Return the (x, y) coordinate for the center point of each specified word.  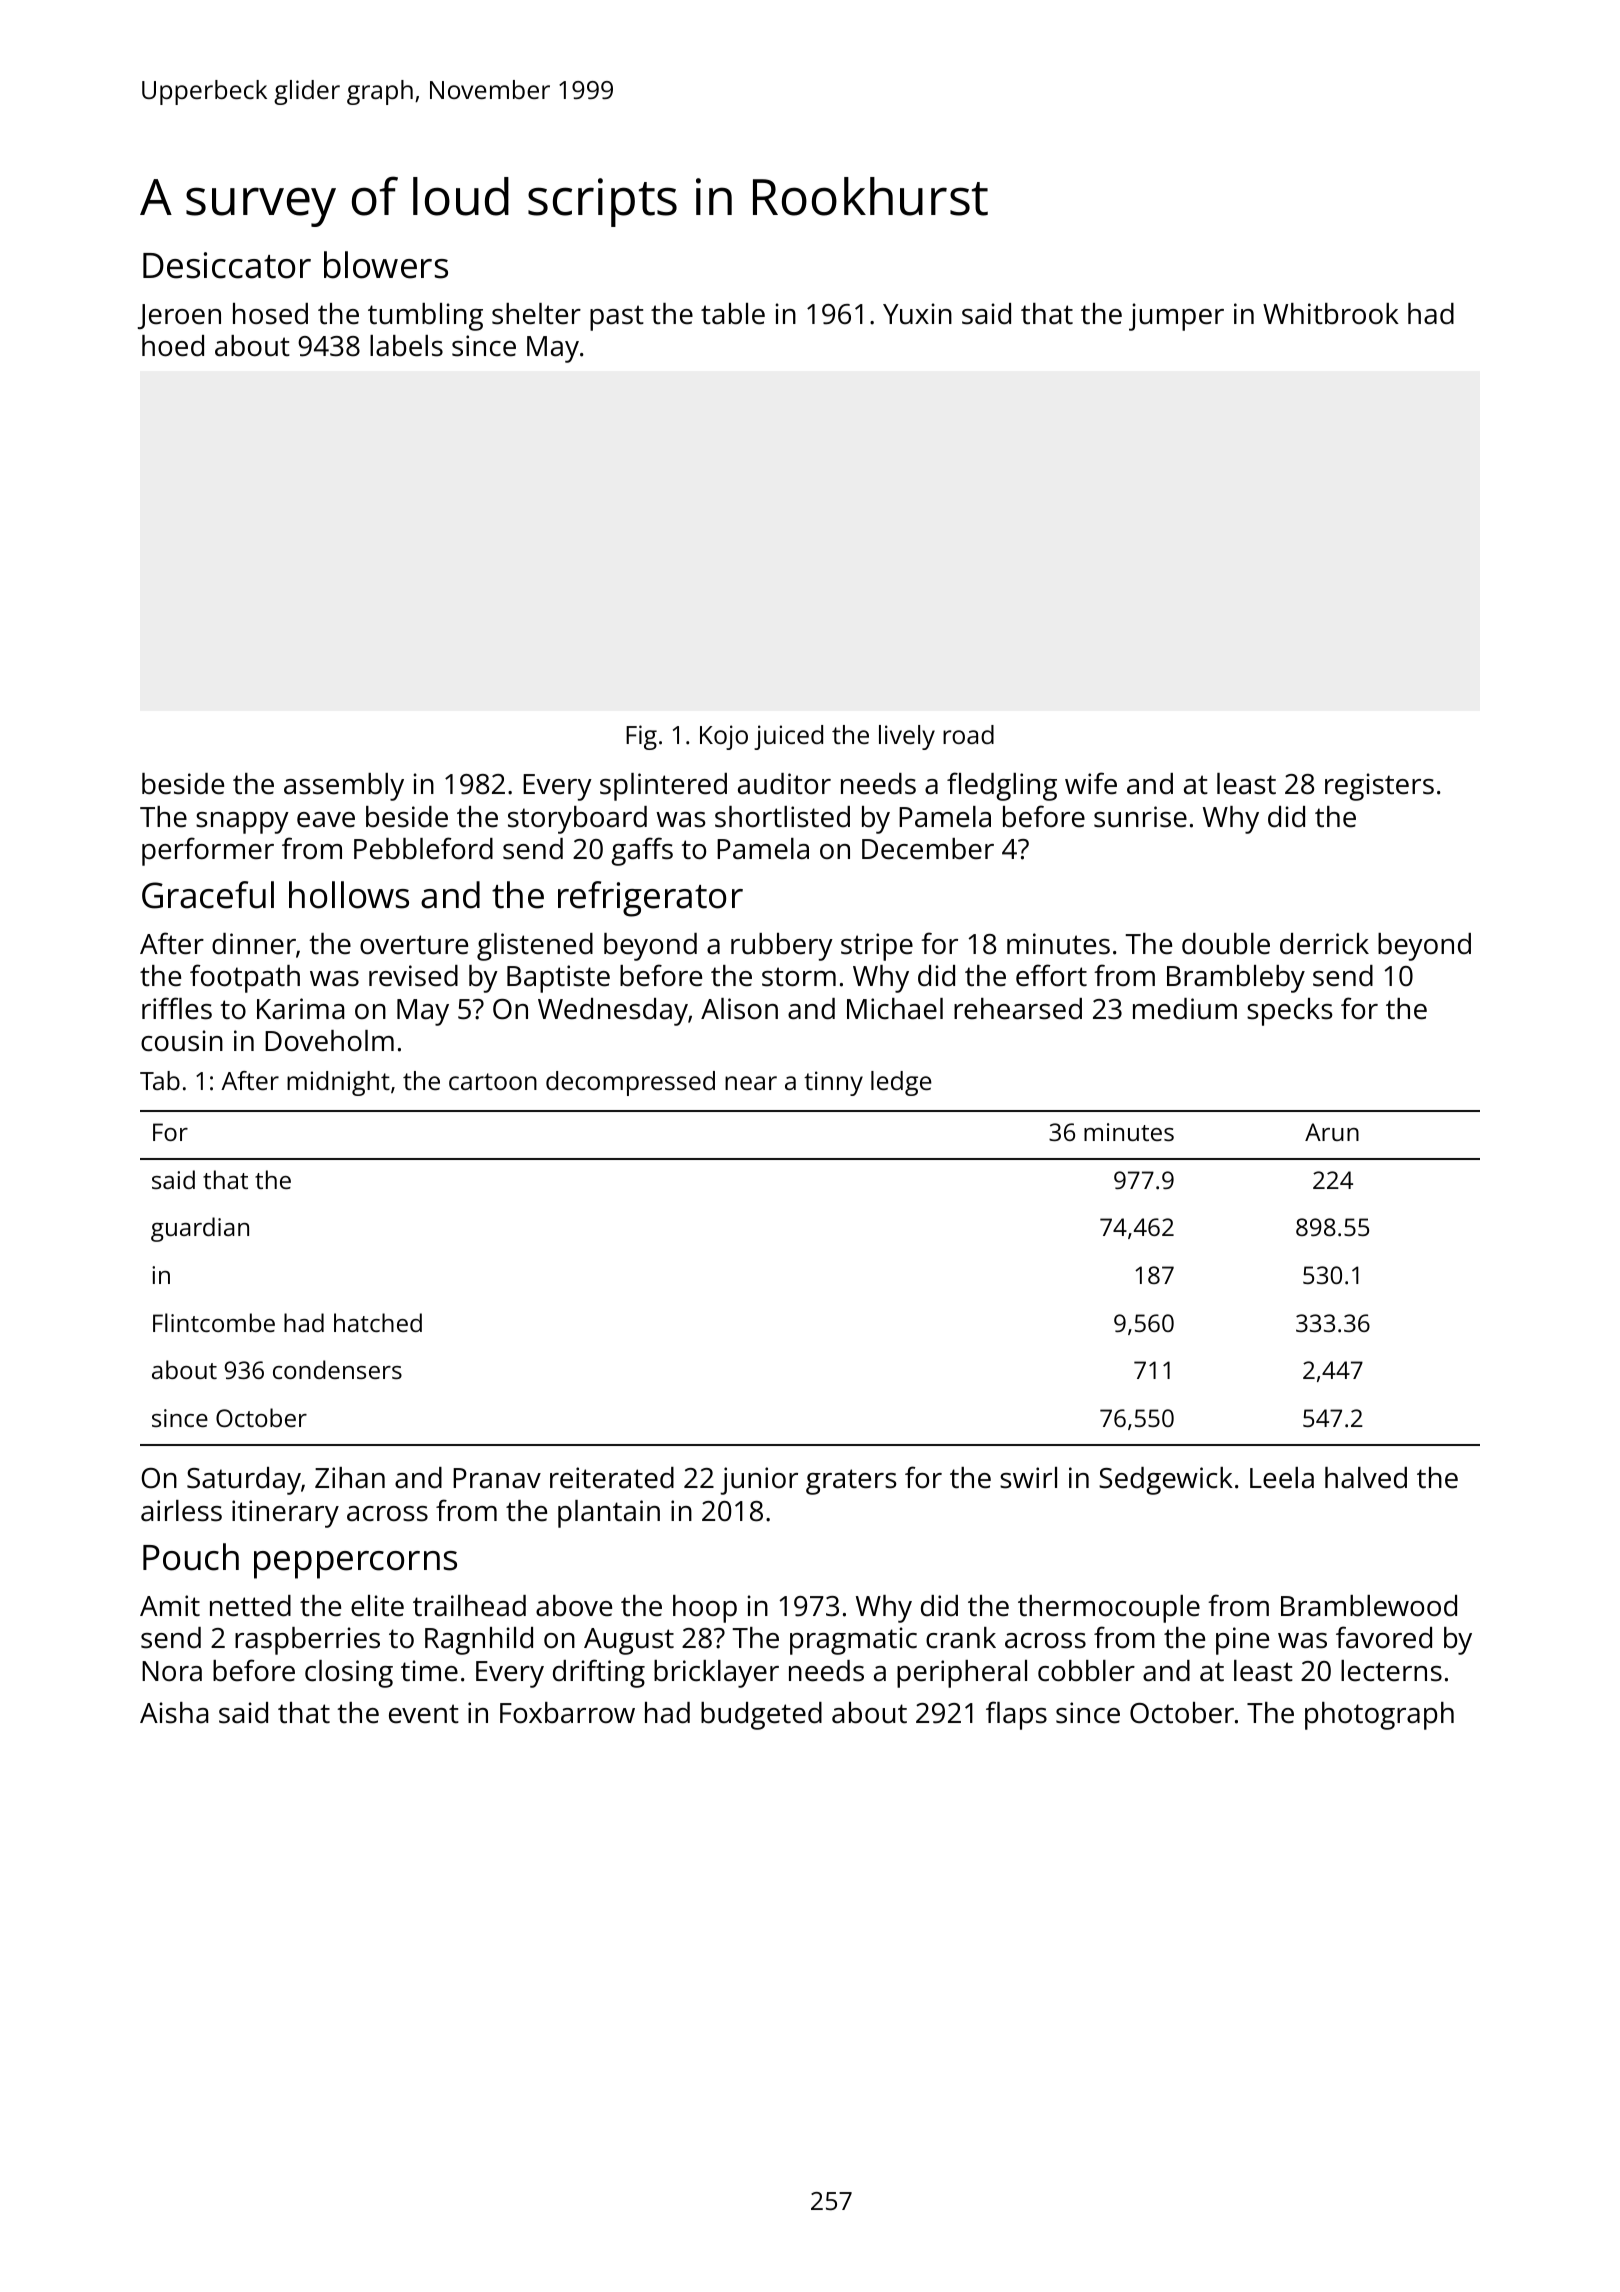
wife (1091, 783)
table (733, 314)
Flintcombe (214, 1322)
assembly (344, 787)
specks (1289, 1012)
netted (250, 1606)
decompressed (630, 1083)
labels (406, 346)
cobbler (1086, 1671)
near (751, 1083)
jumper (1176, 317)
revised (413, 976)
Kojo (724, 737)
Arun (1332, 1132)
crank (961, 1638)
